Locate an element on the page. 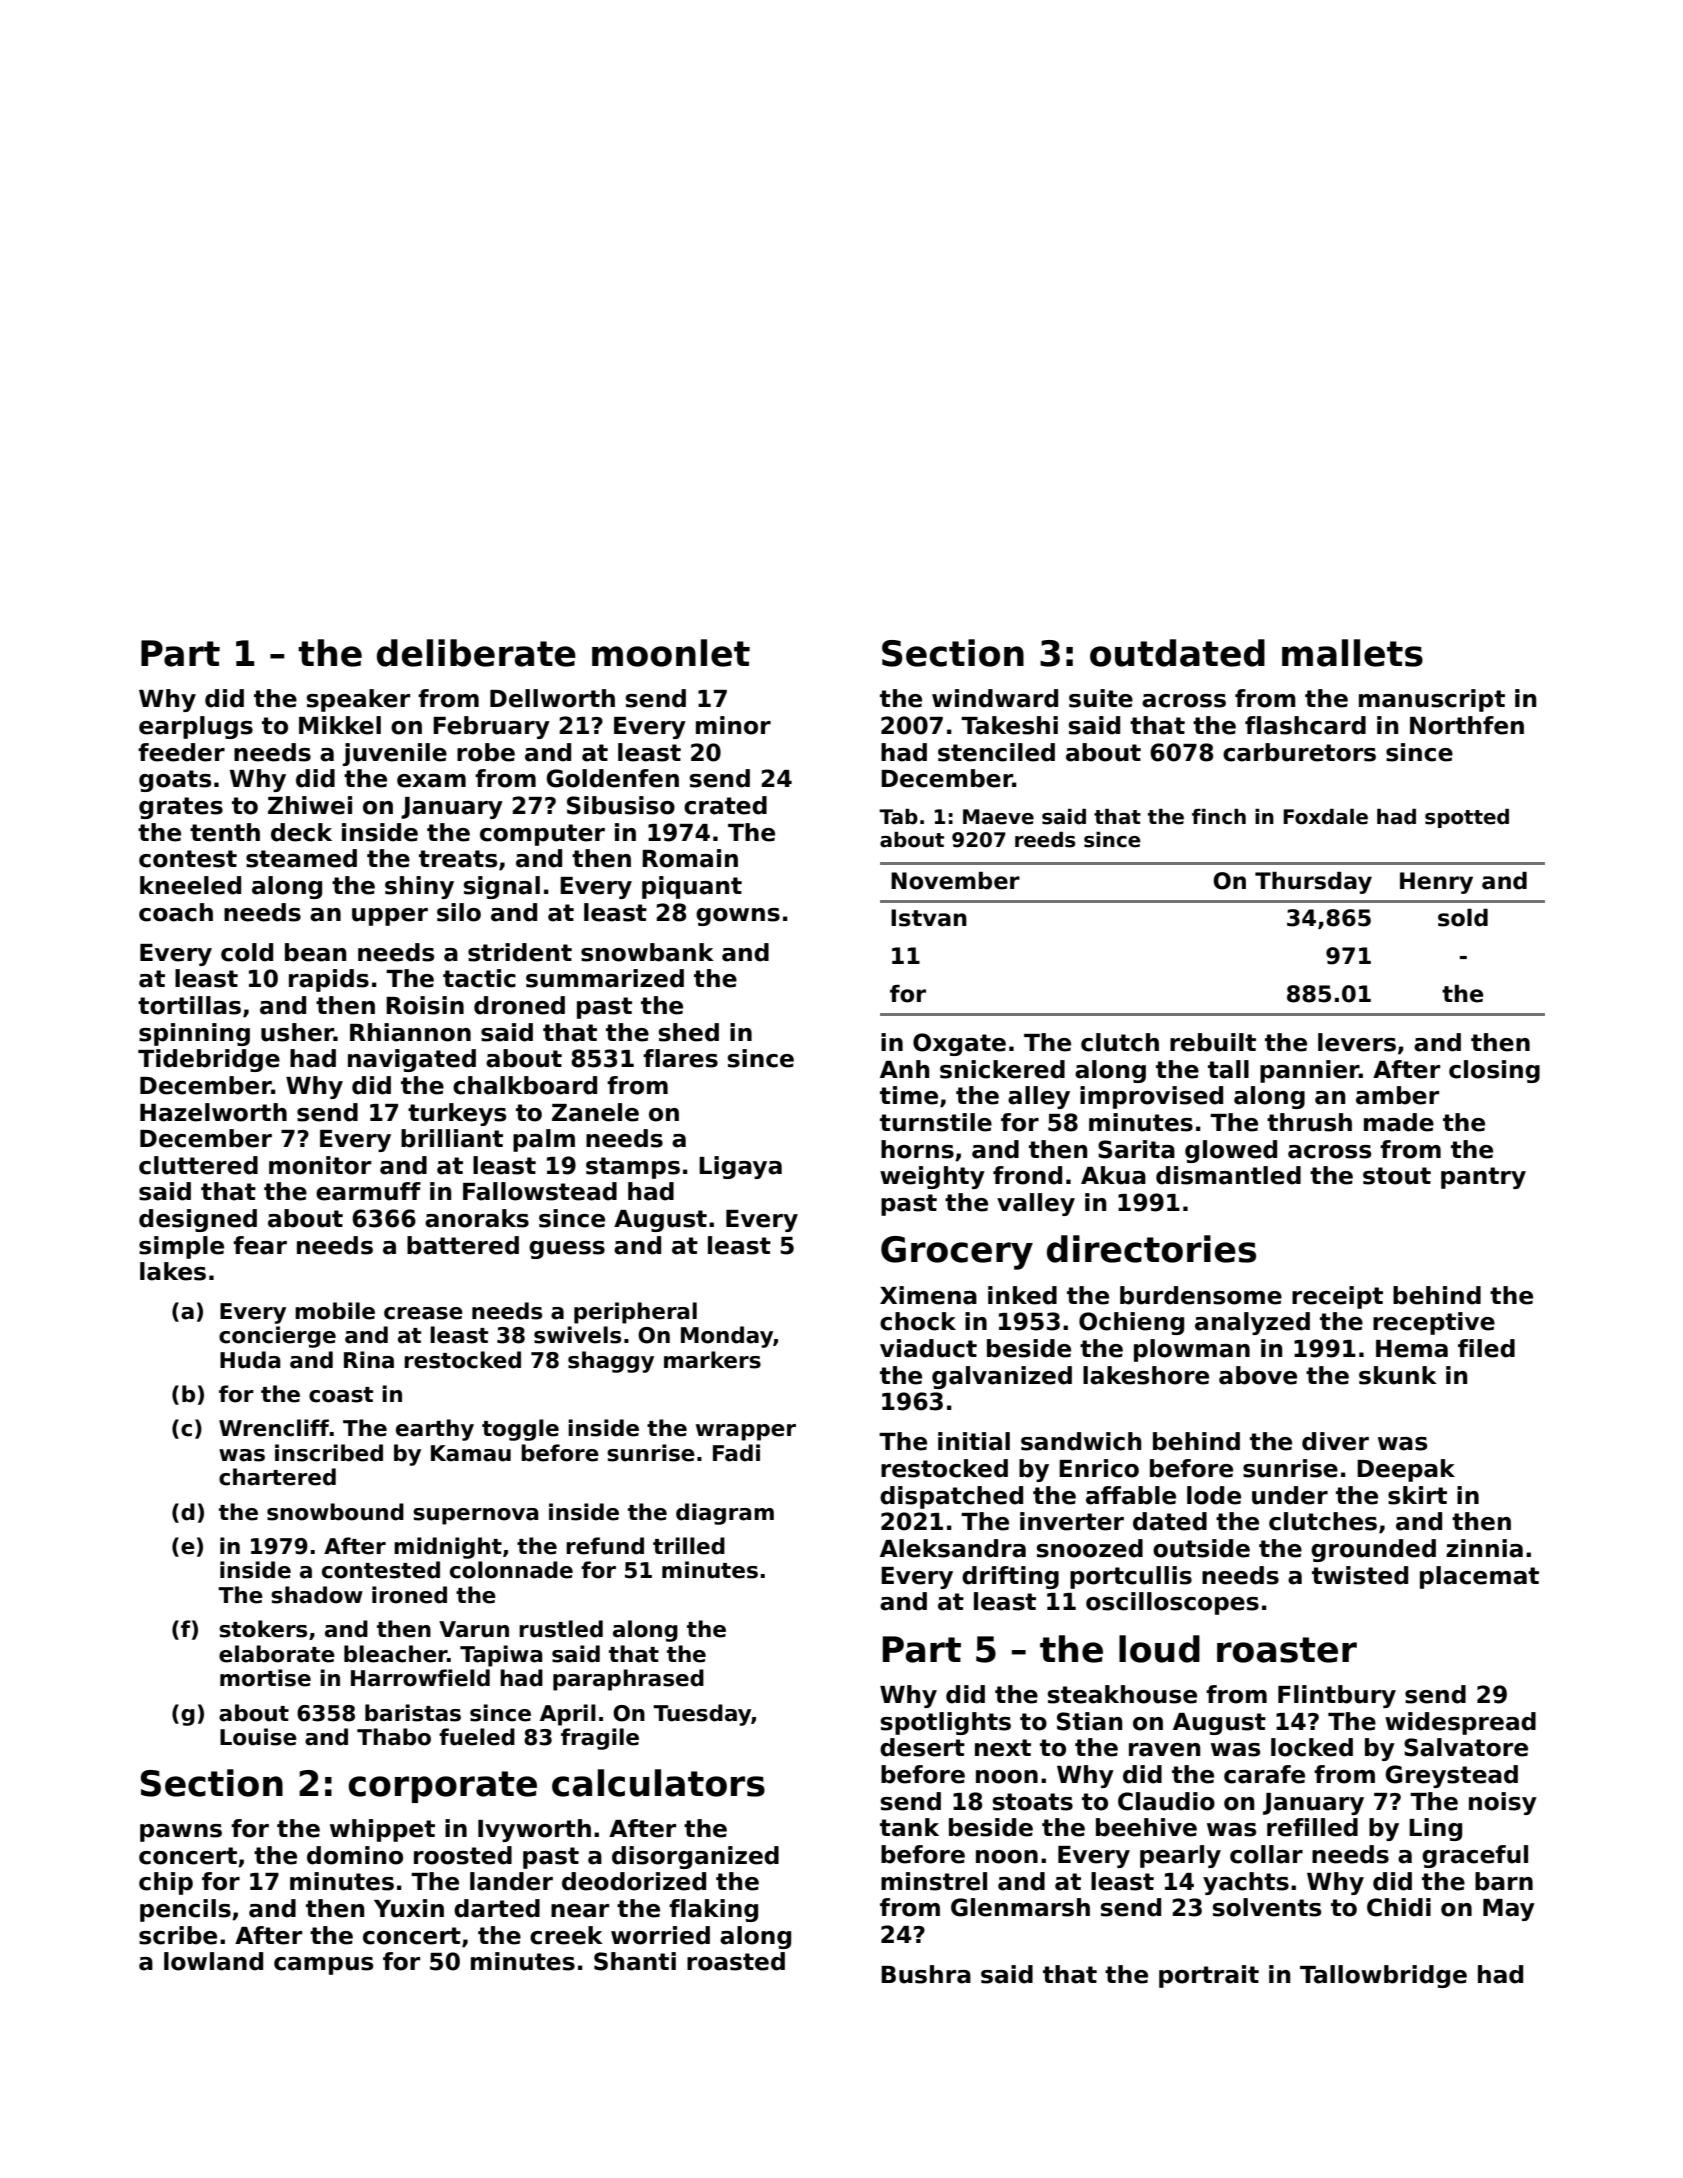 The width and height of the image is (1683, 2178). bean is located at coordinates (315, 952).
